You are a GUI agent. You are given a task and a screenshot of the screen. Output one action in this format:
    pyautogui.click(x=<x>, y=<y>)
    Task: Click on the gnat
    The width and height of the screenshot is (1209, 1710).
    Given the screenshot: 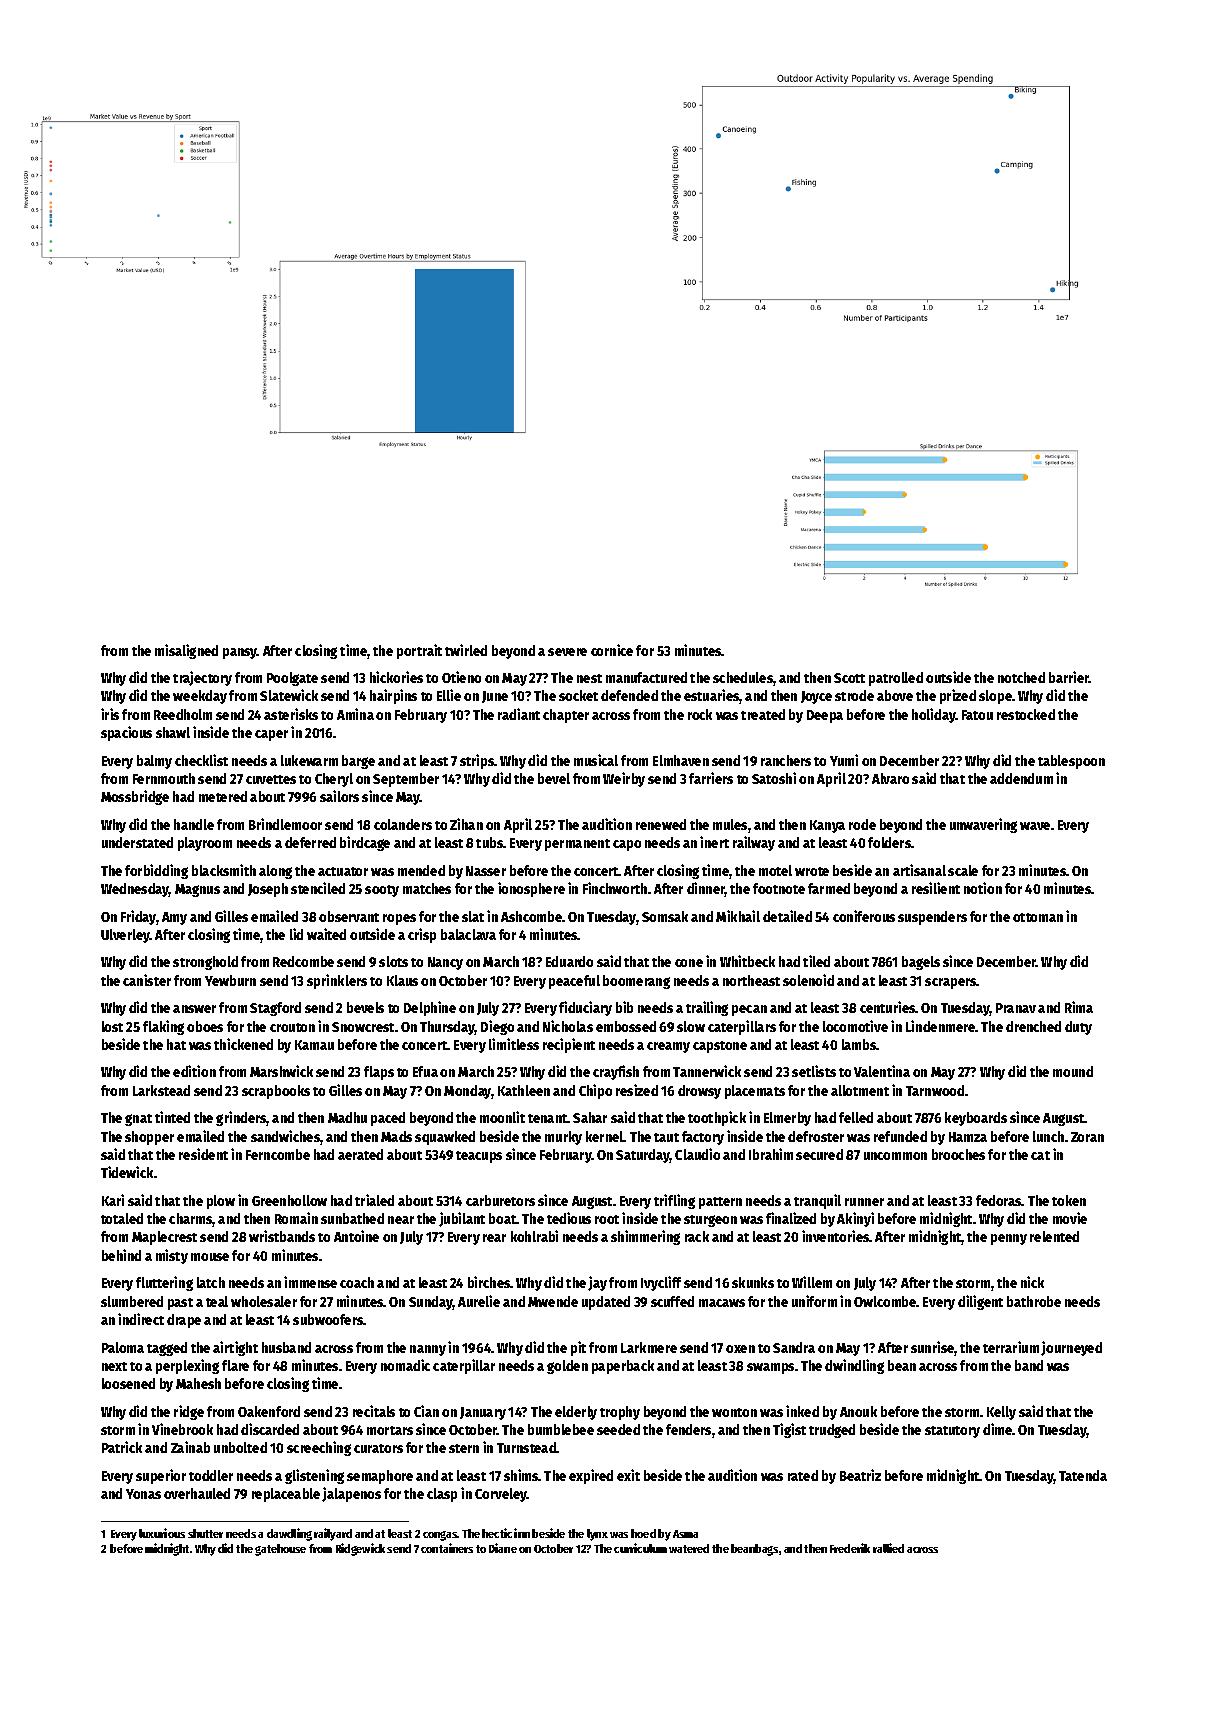 What is the action you would take?
    pyautogui.click(x=138, y=1120)
